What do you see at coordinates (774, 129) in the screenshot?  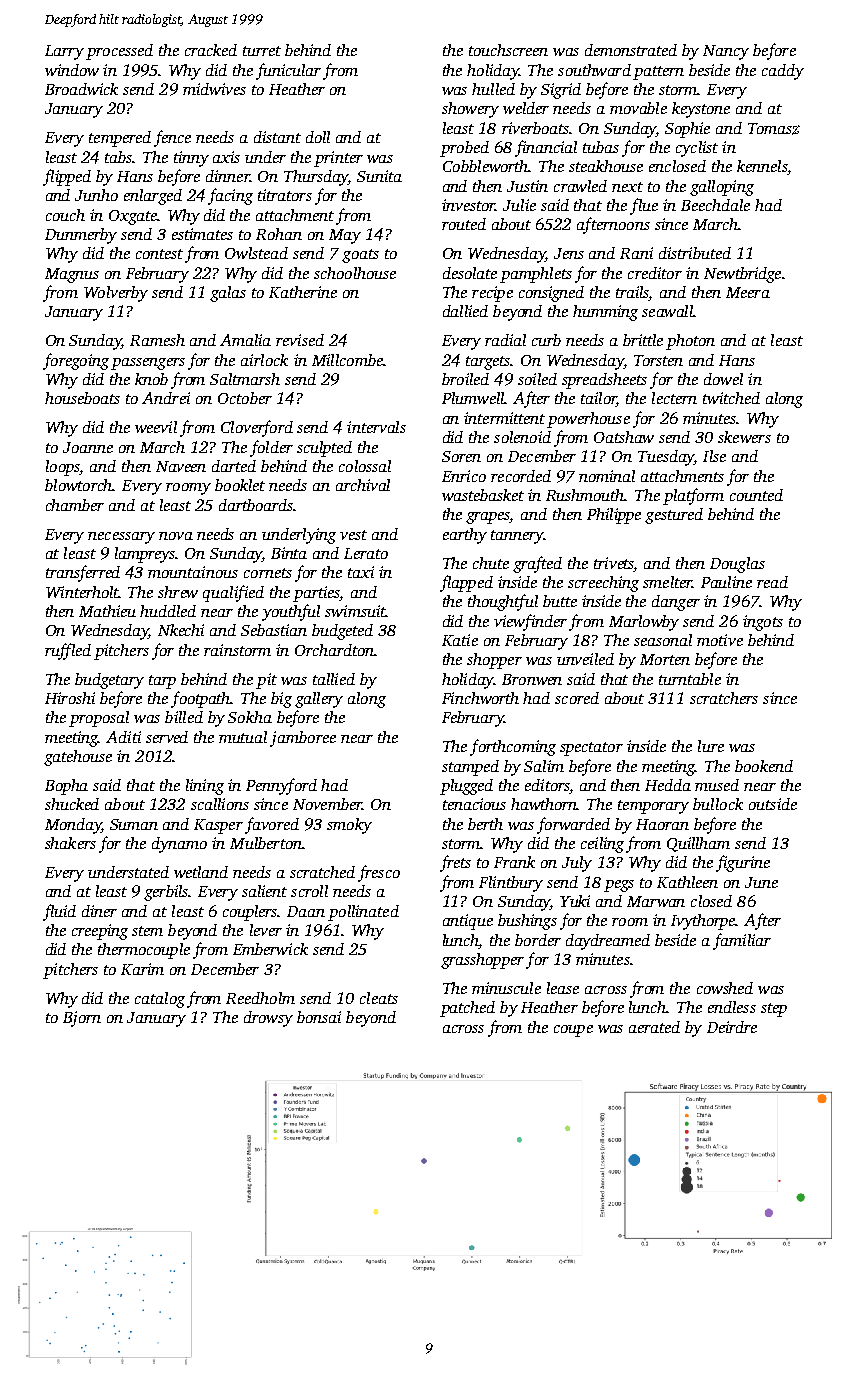 I see `Tomasz` at bounding box center [774, 129].
